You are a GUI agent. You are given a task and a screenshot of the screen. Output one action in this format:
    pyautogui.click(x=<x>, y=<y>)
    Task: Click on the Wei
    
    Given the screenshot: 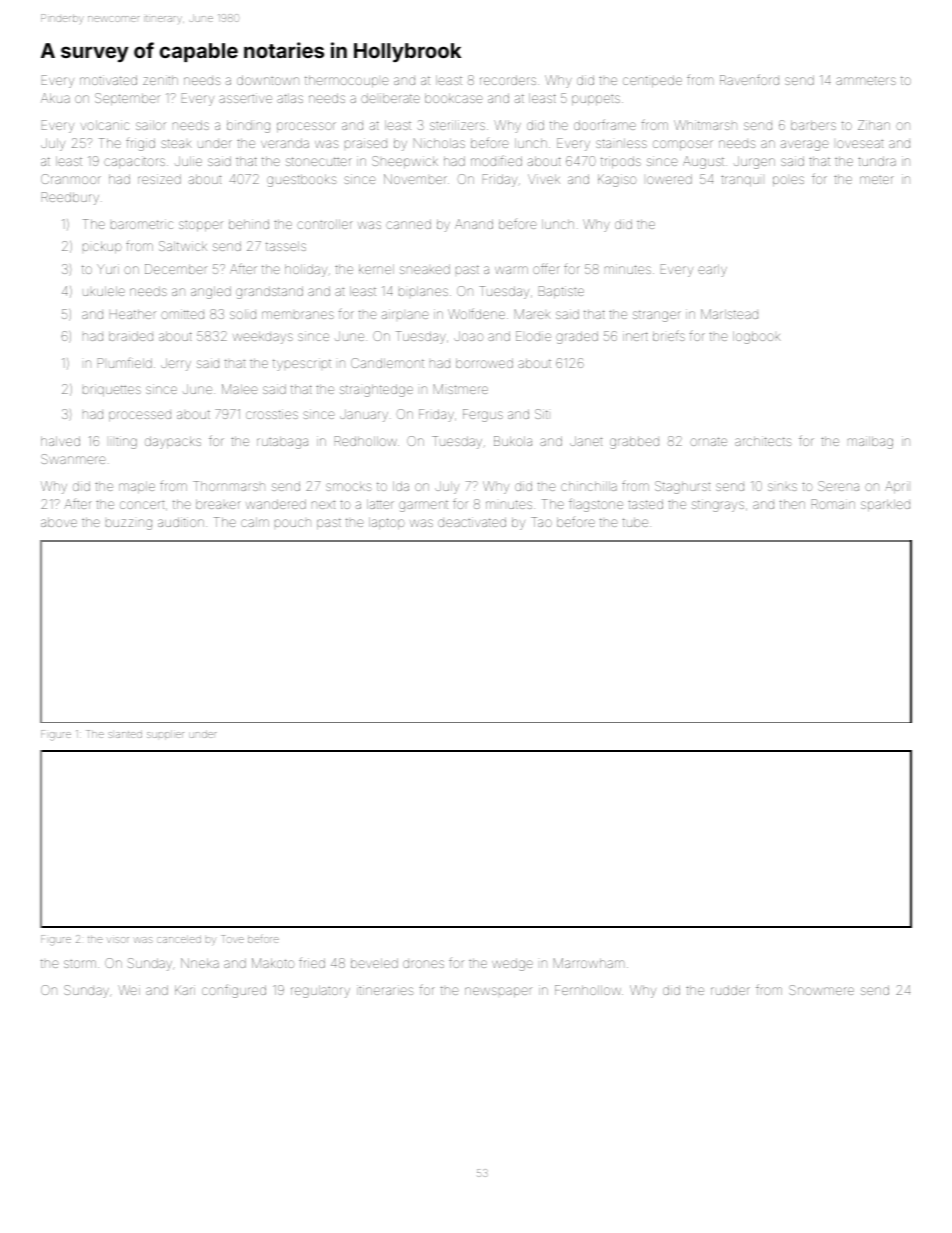 What is the action you would take?
    pyautogui.click(x=129, y=990)
